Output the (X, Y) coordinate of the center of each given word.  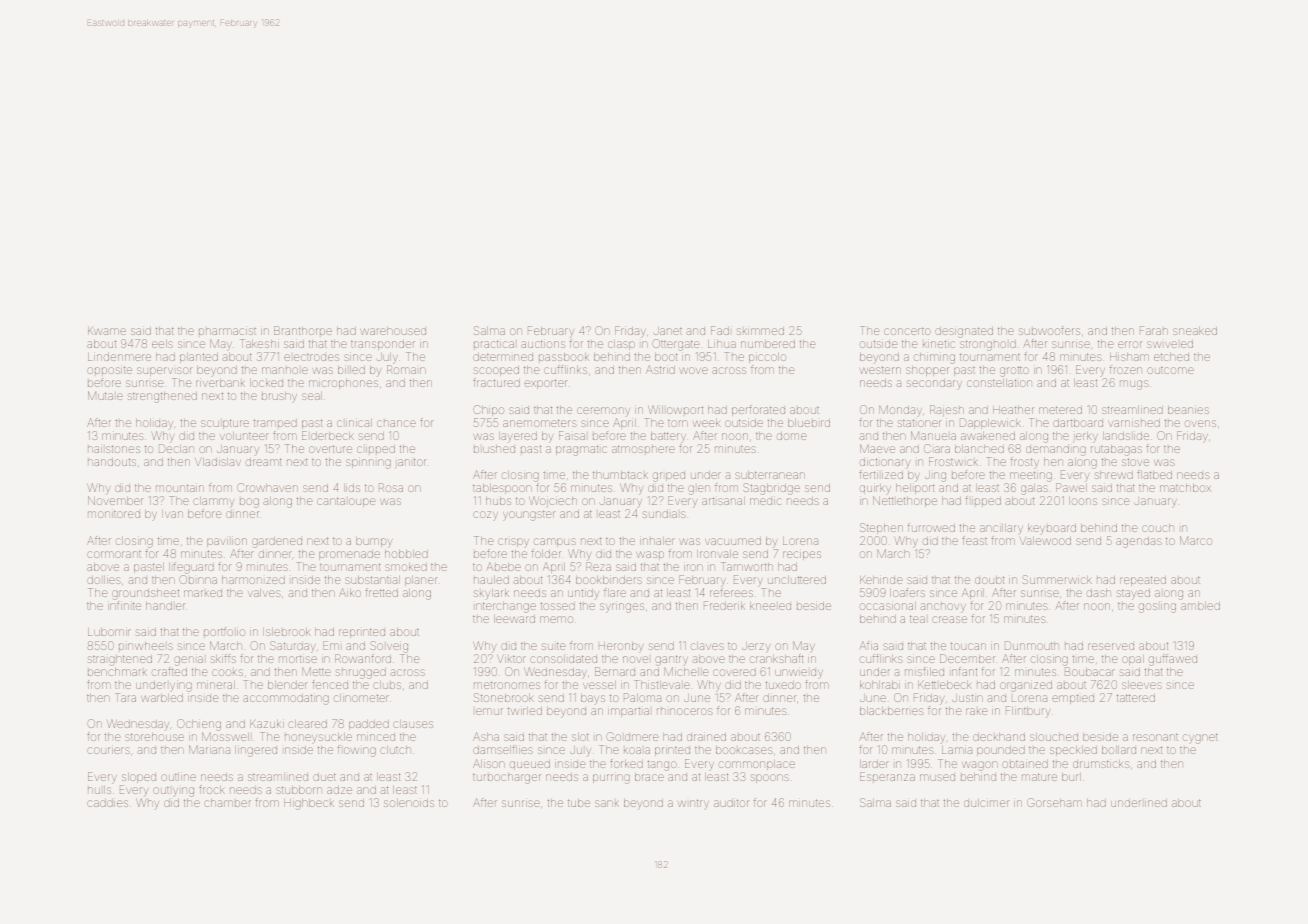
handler (165, 606)
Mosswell (225, 736)
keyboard (1052, 528)
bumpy (374, 542)
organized (1026, 686)
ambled (1200, 606)
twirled (524, 711)
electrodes (311, 357)
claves (707, 646)
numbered (768, 344)
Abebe (503, 566)
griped (669, 477)
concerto (907, 331)
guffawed (1173, 660)
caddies (107, 803)
